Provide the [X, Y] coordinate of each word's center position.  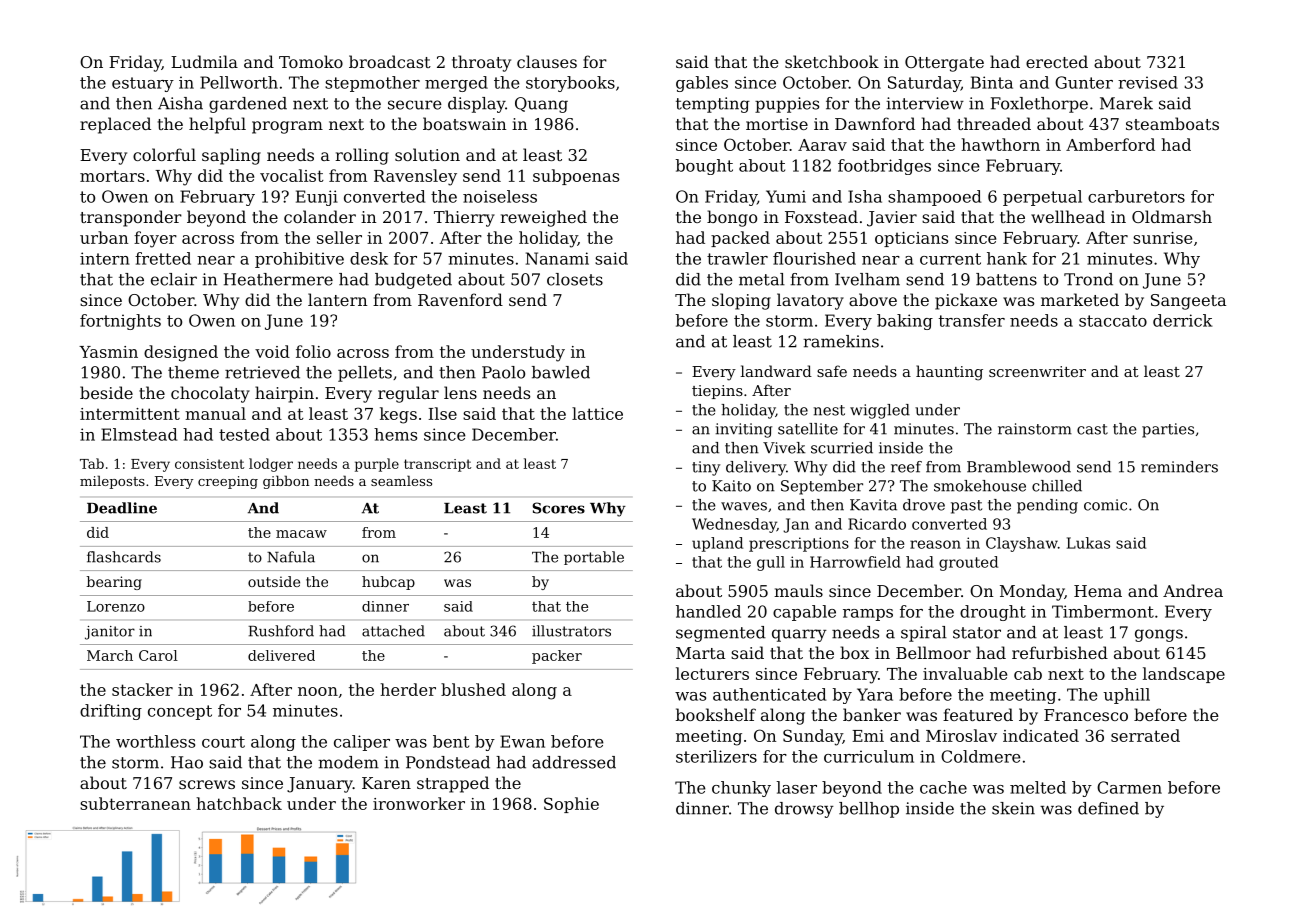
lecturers [712, 673]
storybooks [570, 84]
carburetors [1136, 196]
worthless [155, 741]
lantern [338, 299]
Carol [158, 655]
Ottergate [944, 64]
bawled [561, 372]
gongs [1159, 635]
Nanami [557, 258]
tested [244, 434]
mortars [112, 176]
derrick [1183, 320]
